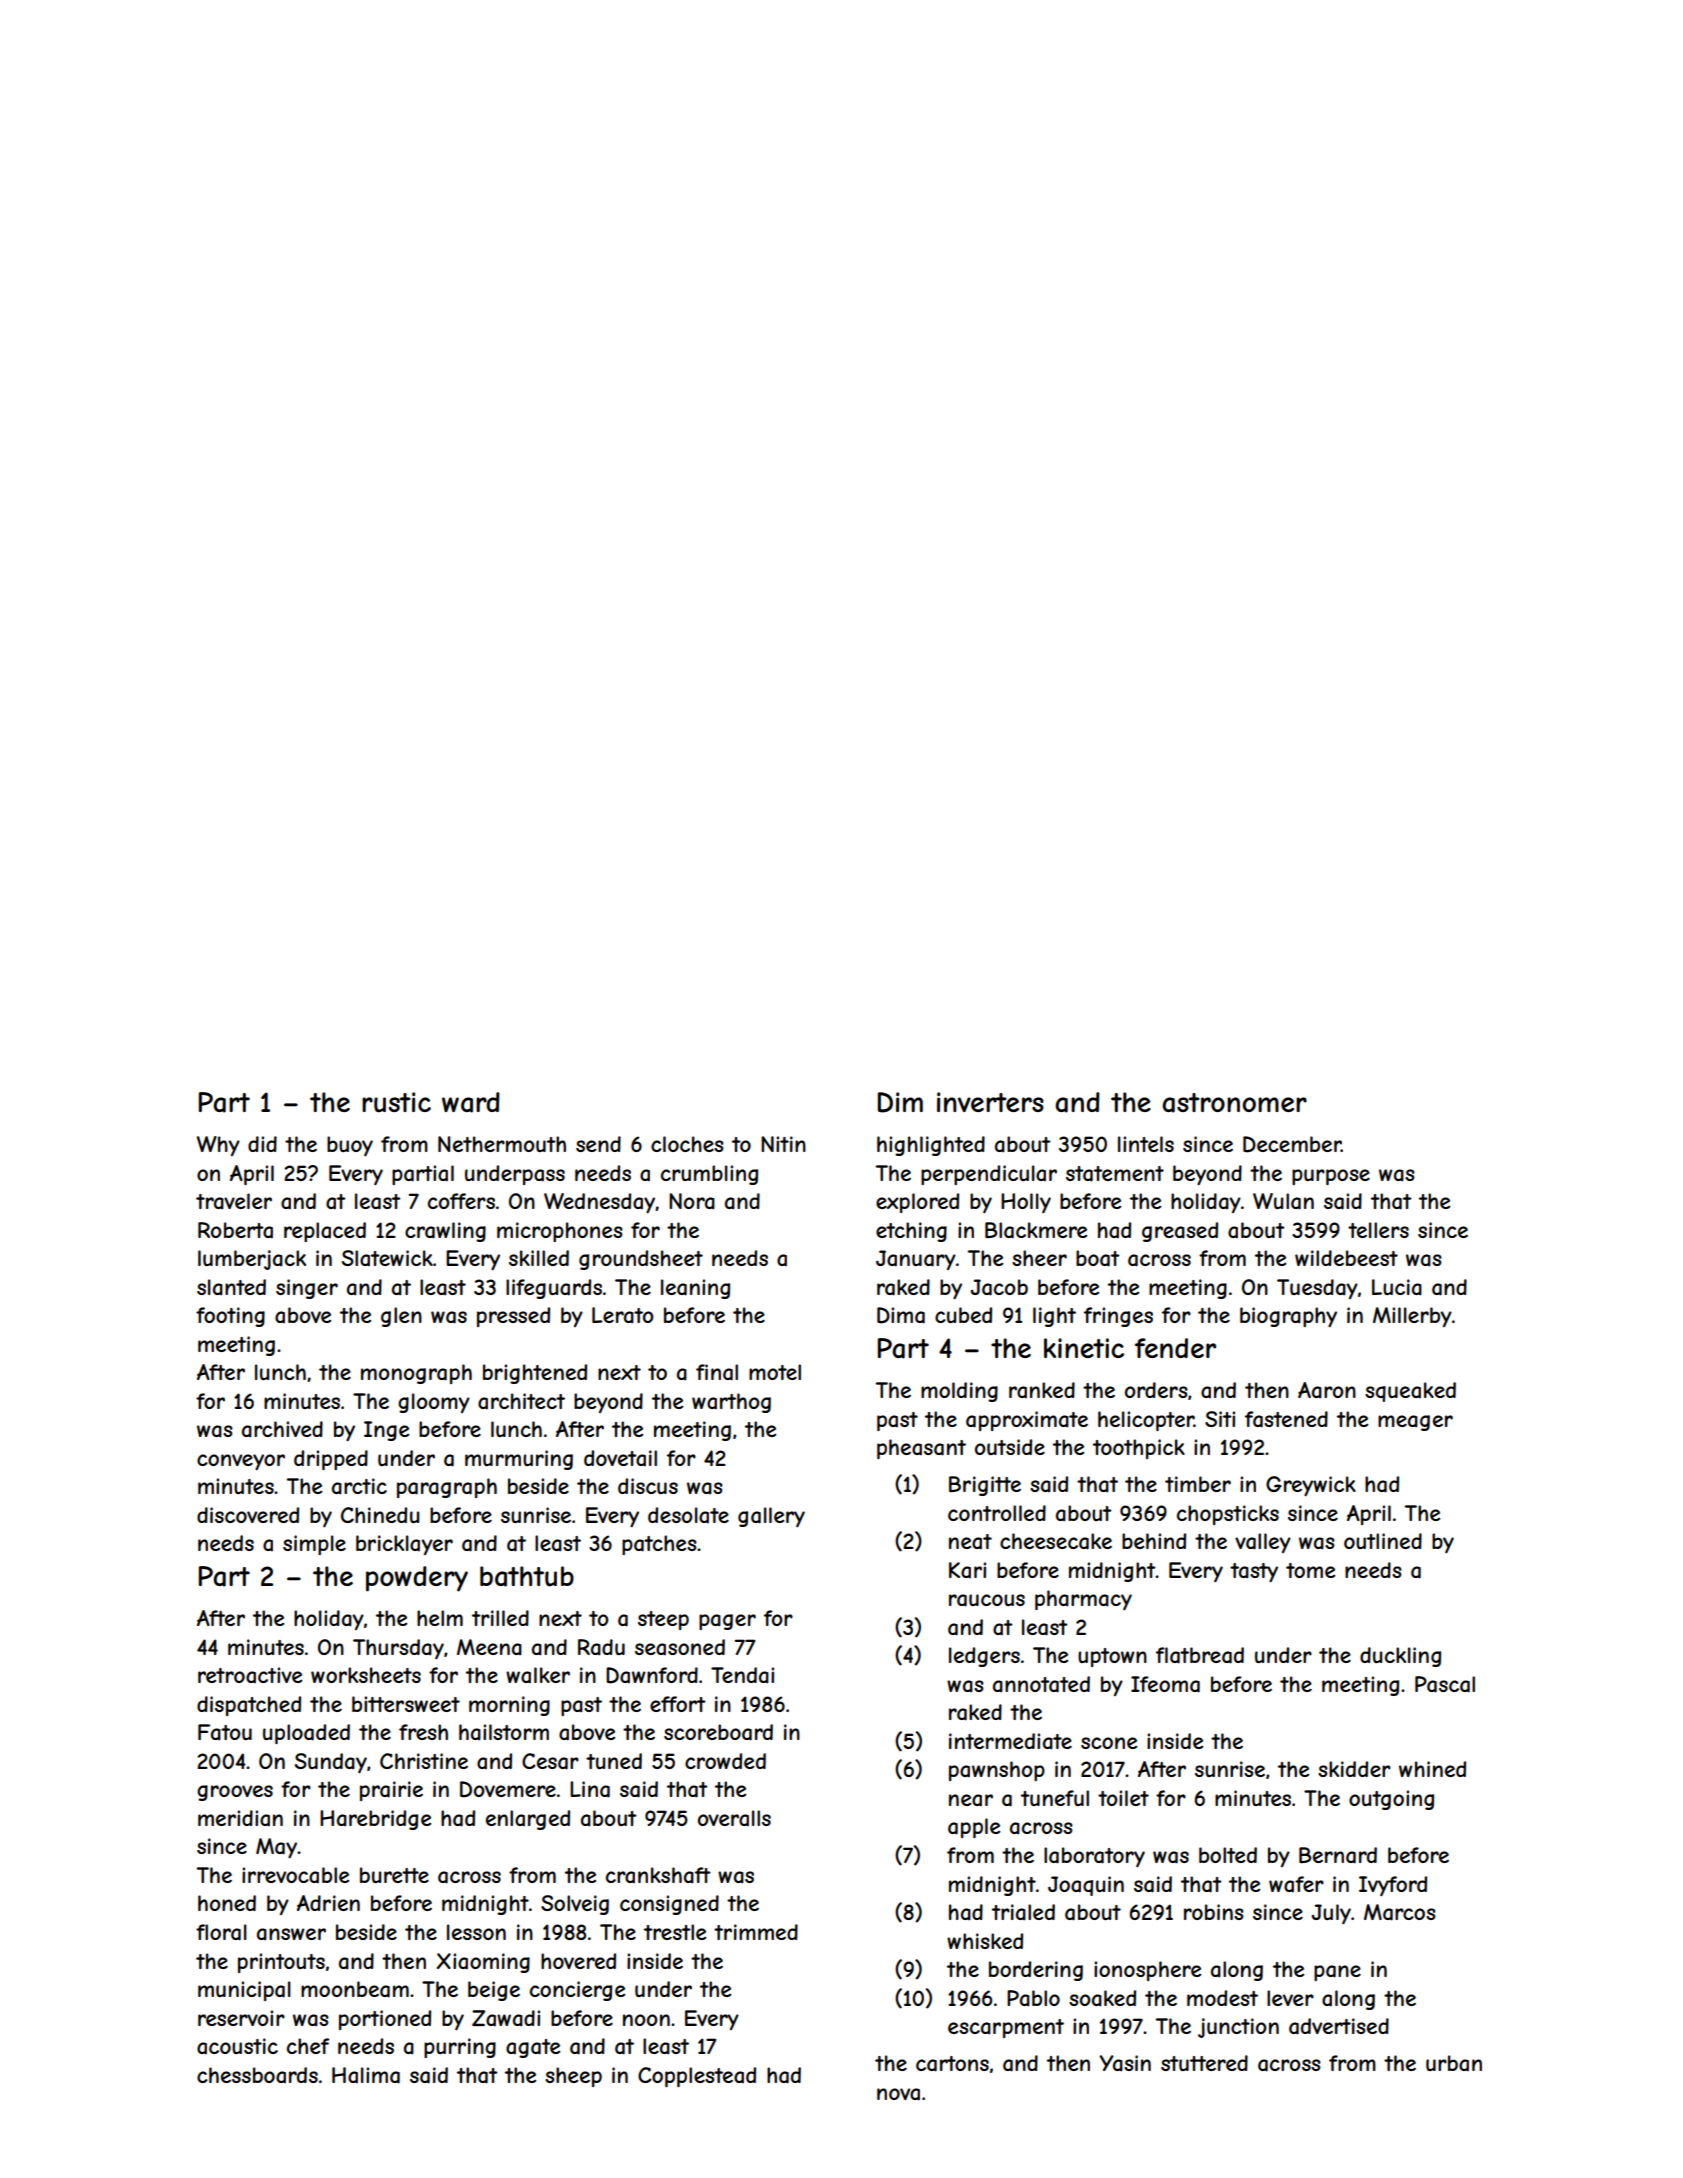  I want to click on rustic, so click(396, 1102).
